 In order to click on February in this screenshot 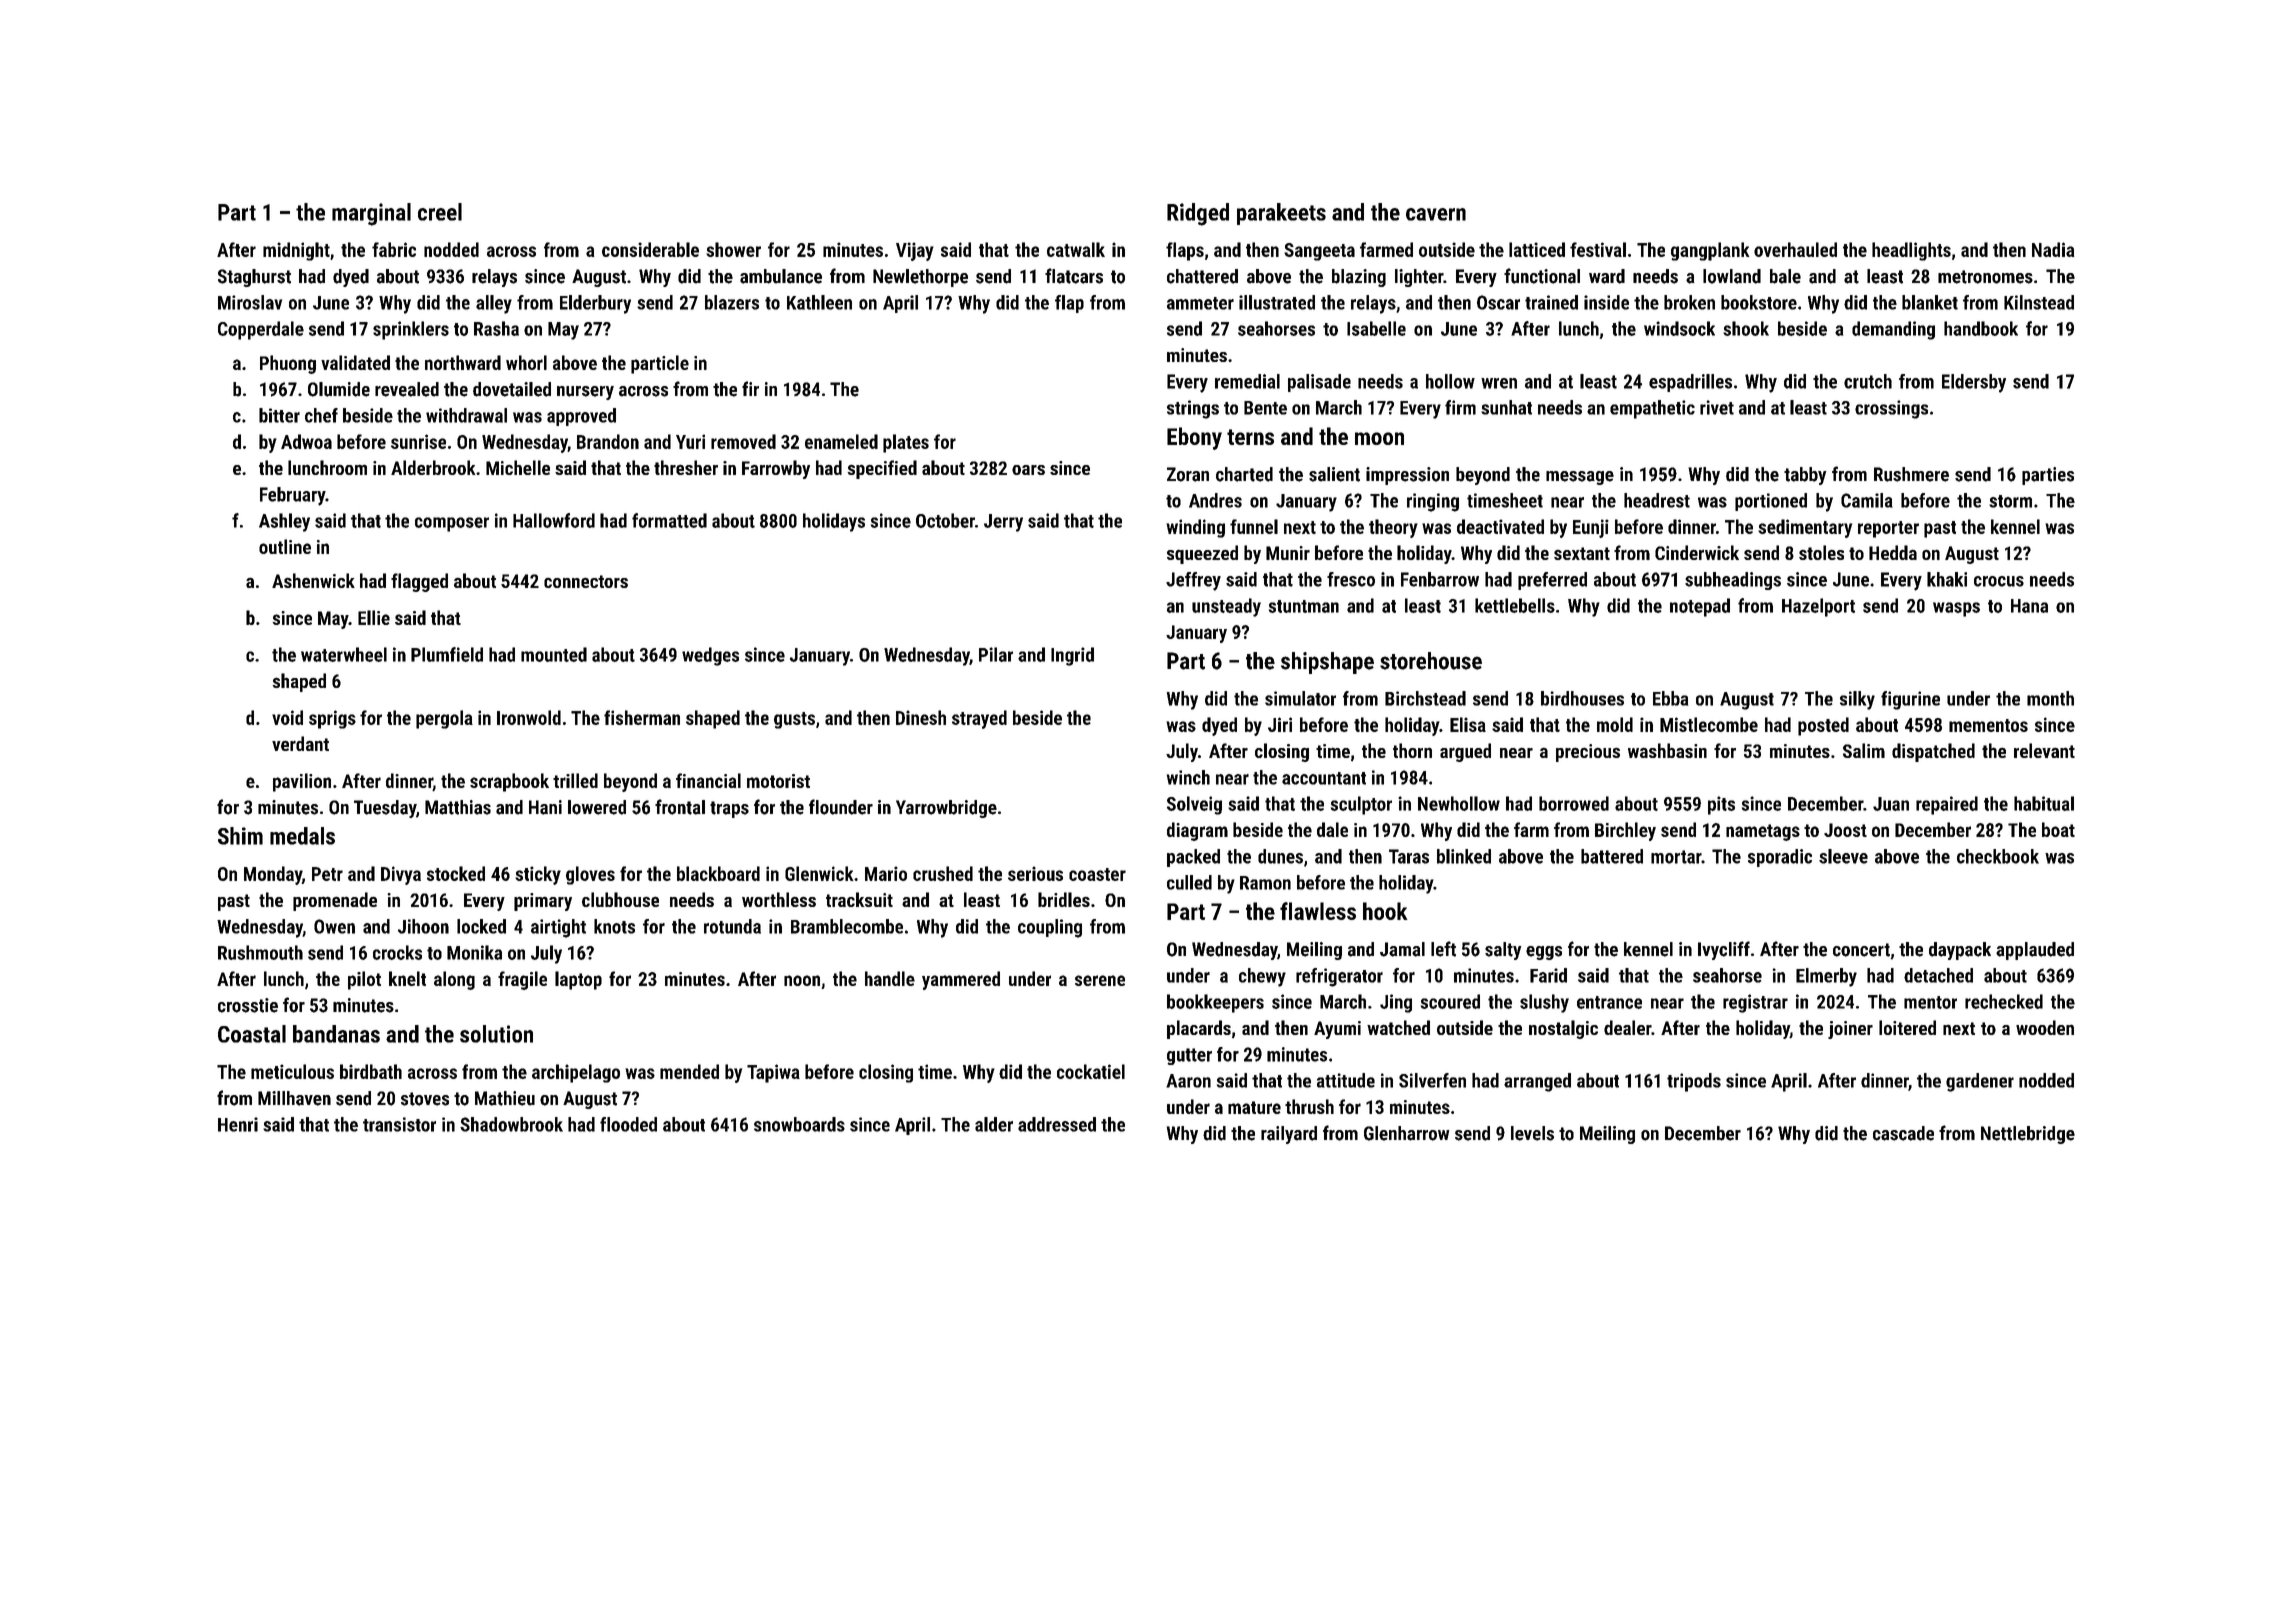, I will do `click(293, 496)`.
